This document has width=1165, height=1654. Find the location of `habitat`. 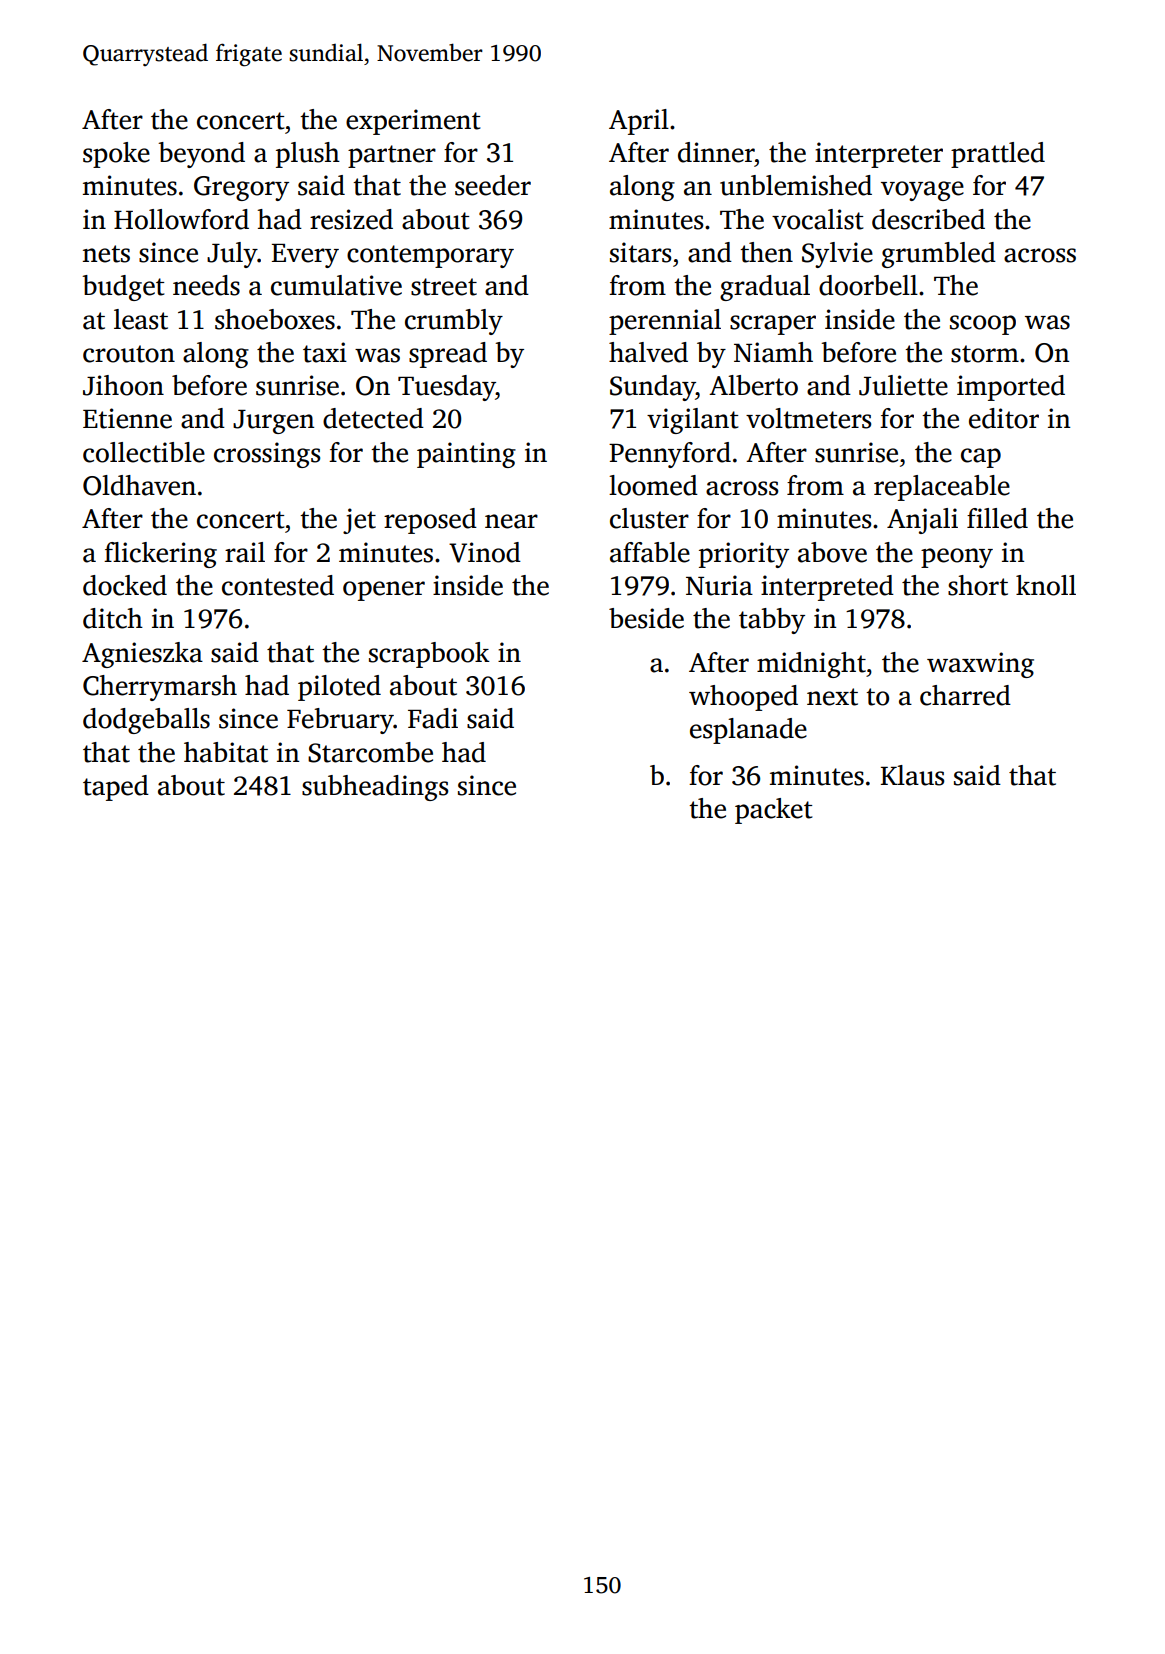

habitat is located at coordinates (226, 752).
